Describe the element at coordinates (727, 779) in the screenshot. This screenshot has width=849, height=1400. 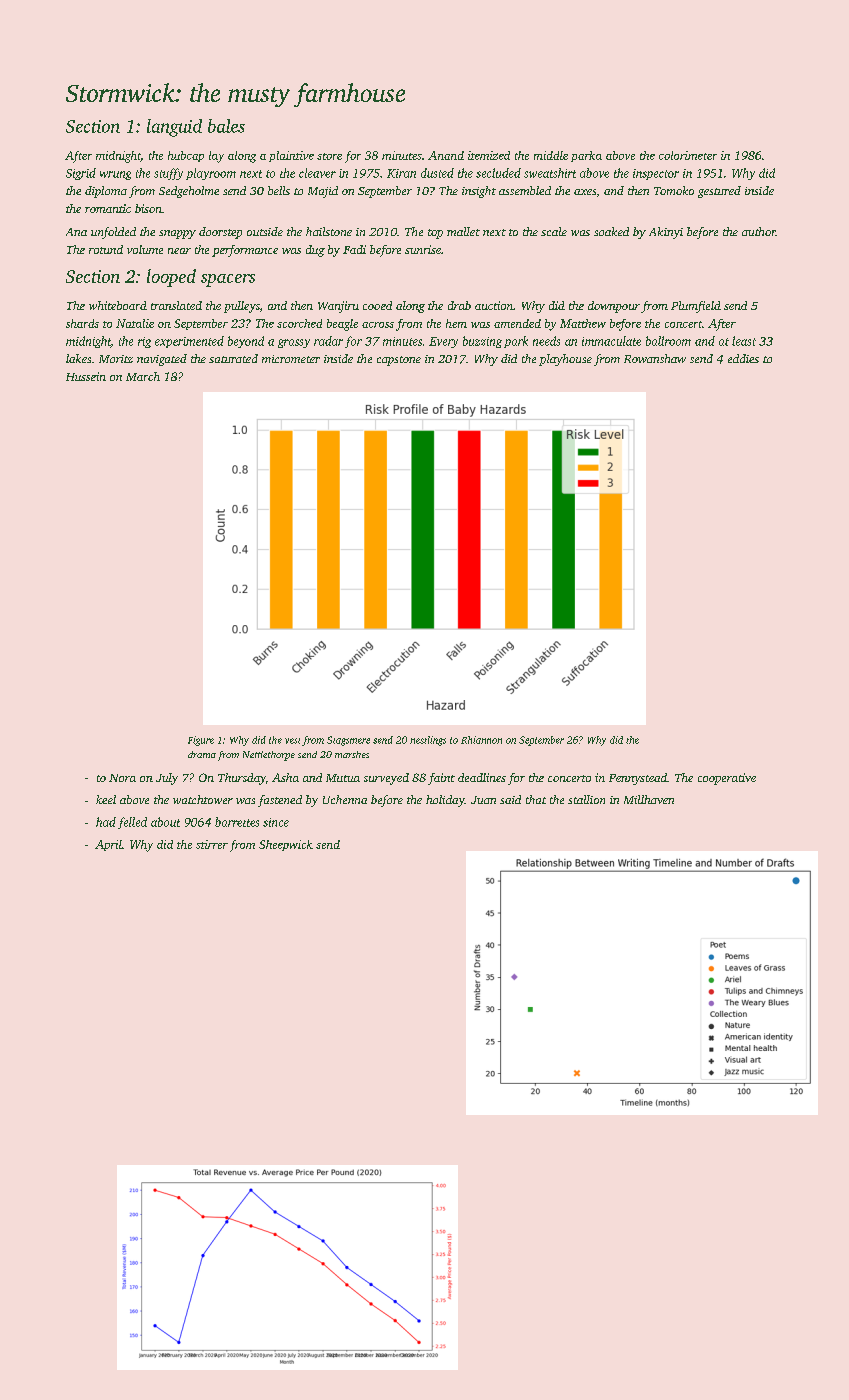
I see `cooperative` at that location.
